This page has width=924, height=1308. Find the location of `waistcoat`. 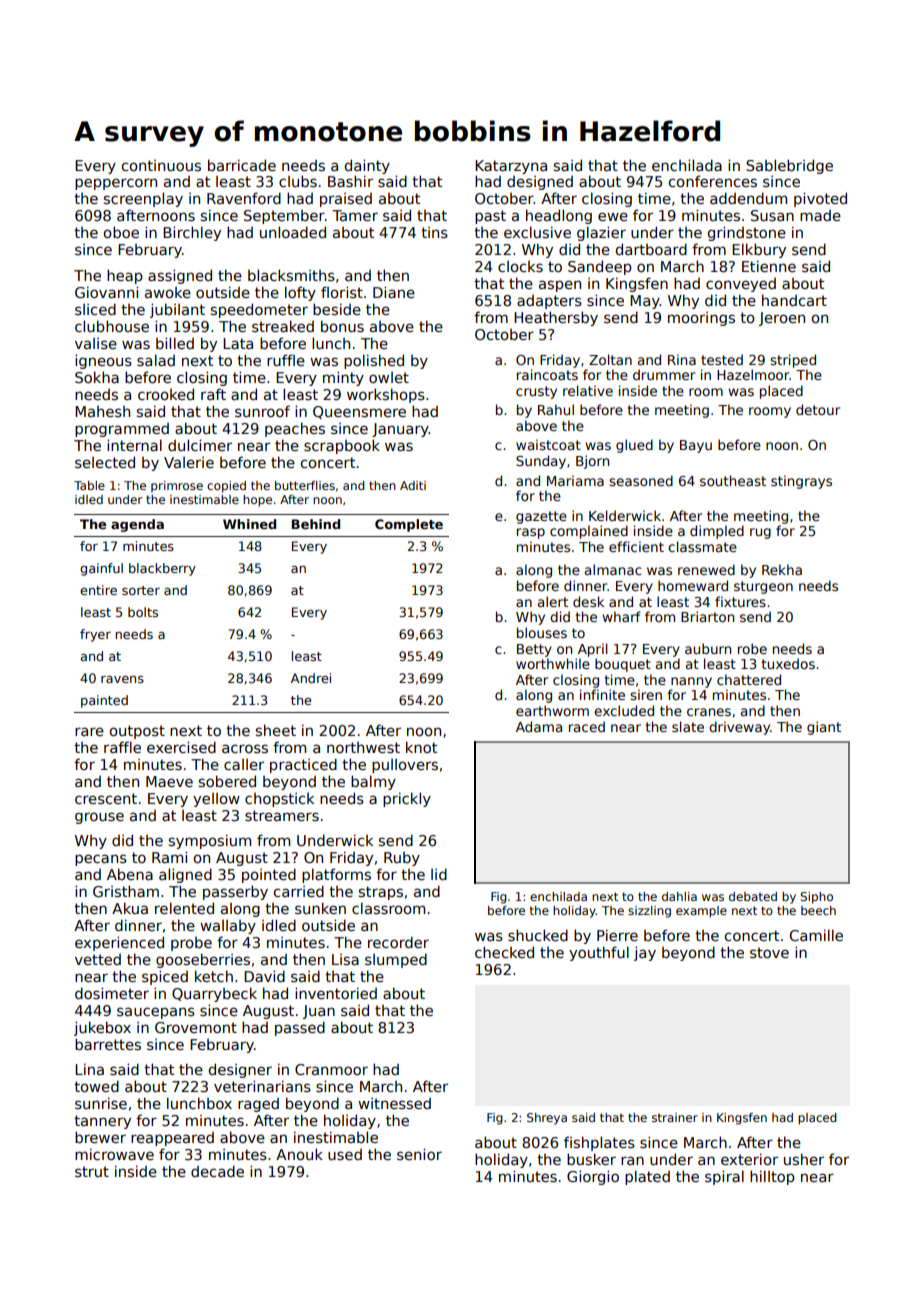

waistcoat is located at coordinates (548, 444).
